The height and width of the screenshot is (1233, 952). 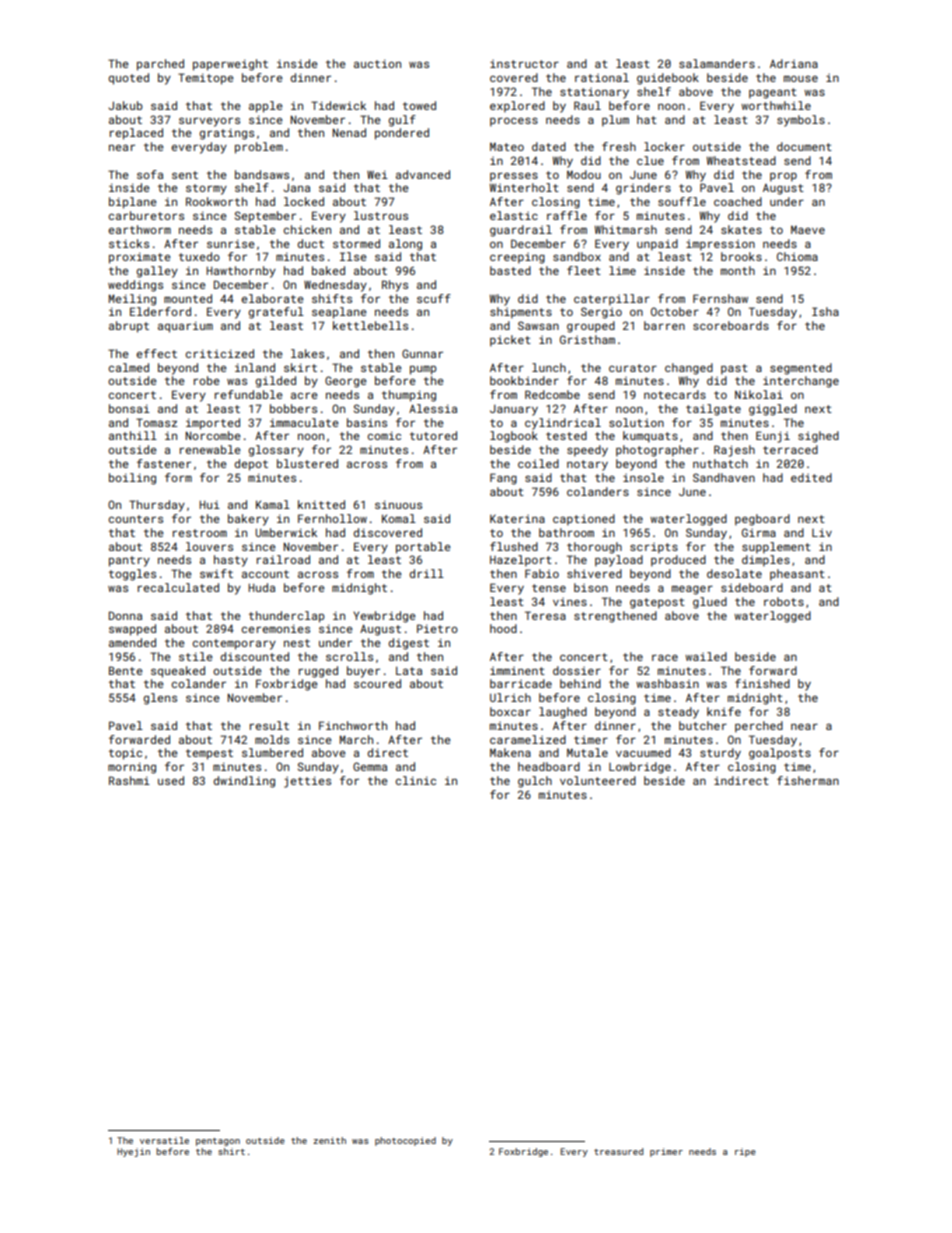 I want to click on photocopied, so click(x=405, y=1141).
